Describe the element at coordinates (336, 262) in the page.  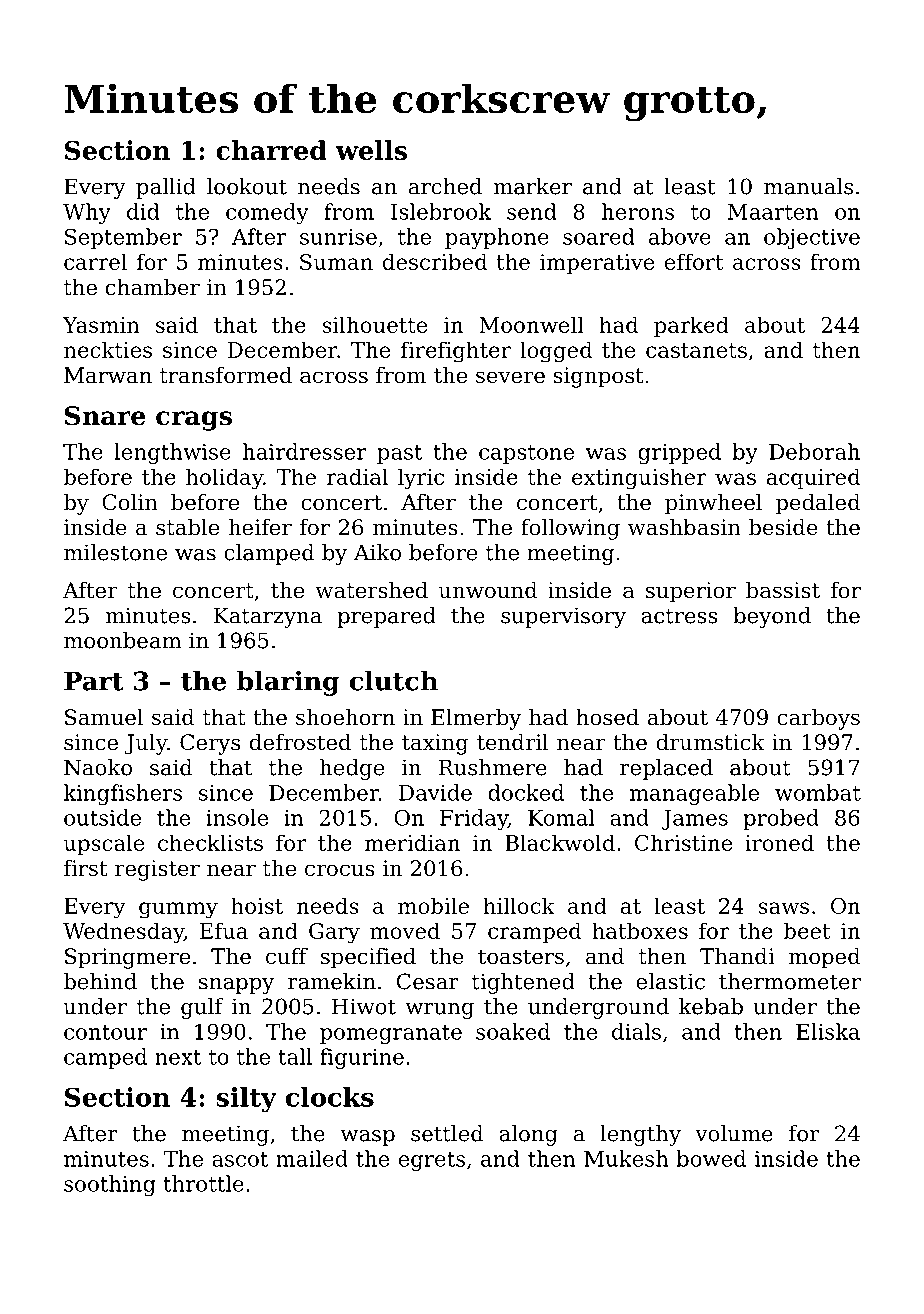
I see `Suman` at that location.
